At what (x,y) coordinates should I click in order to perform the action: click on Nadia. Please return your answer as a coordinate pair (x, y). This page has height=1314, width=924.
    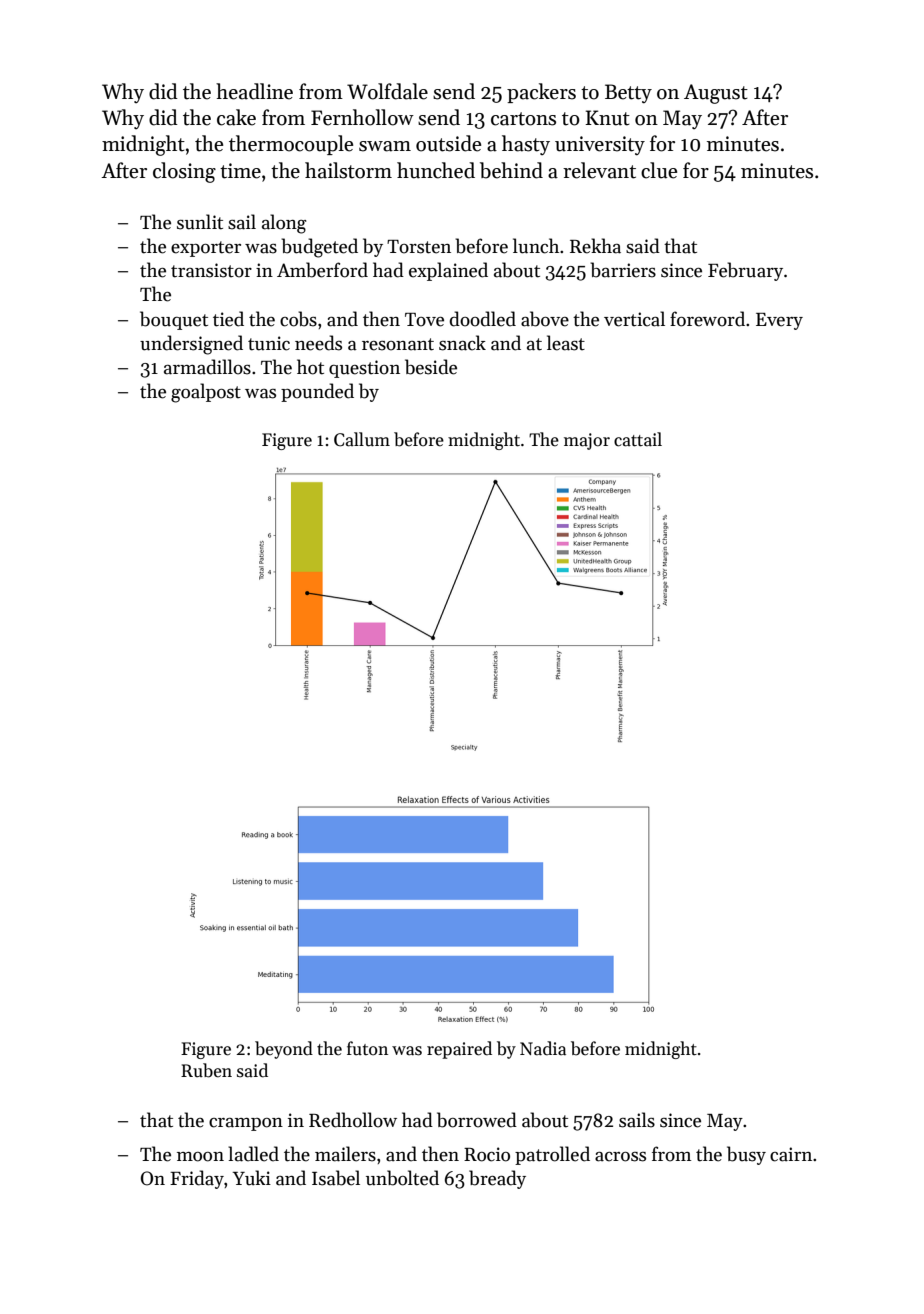
    Looking at the image, I should click on (543, 1048).
